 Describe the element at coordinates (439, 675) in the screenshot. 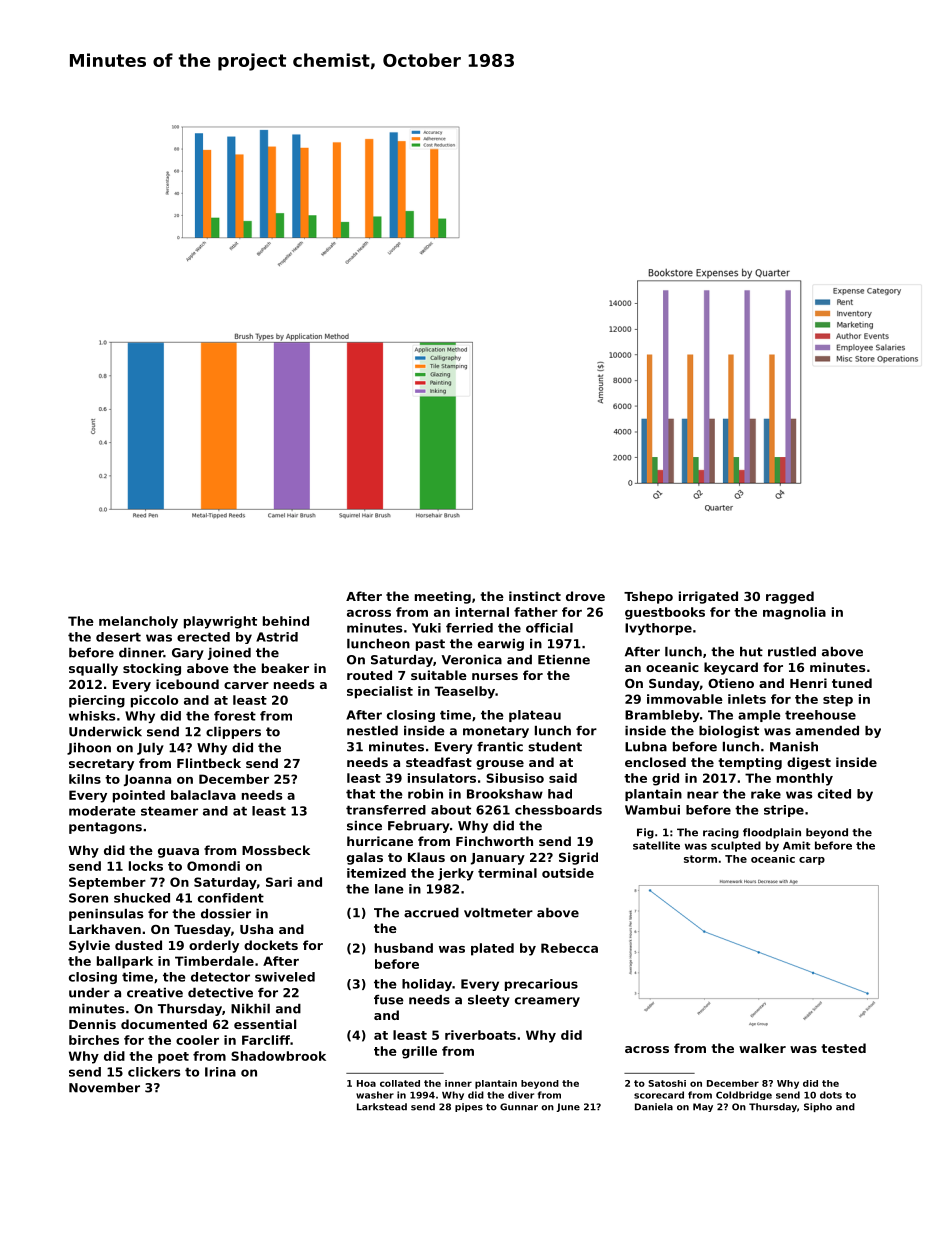

I see `suitable` at that location.
